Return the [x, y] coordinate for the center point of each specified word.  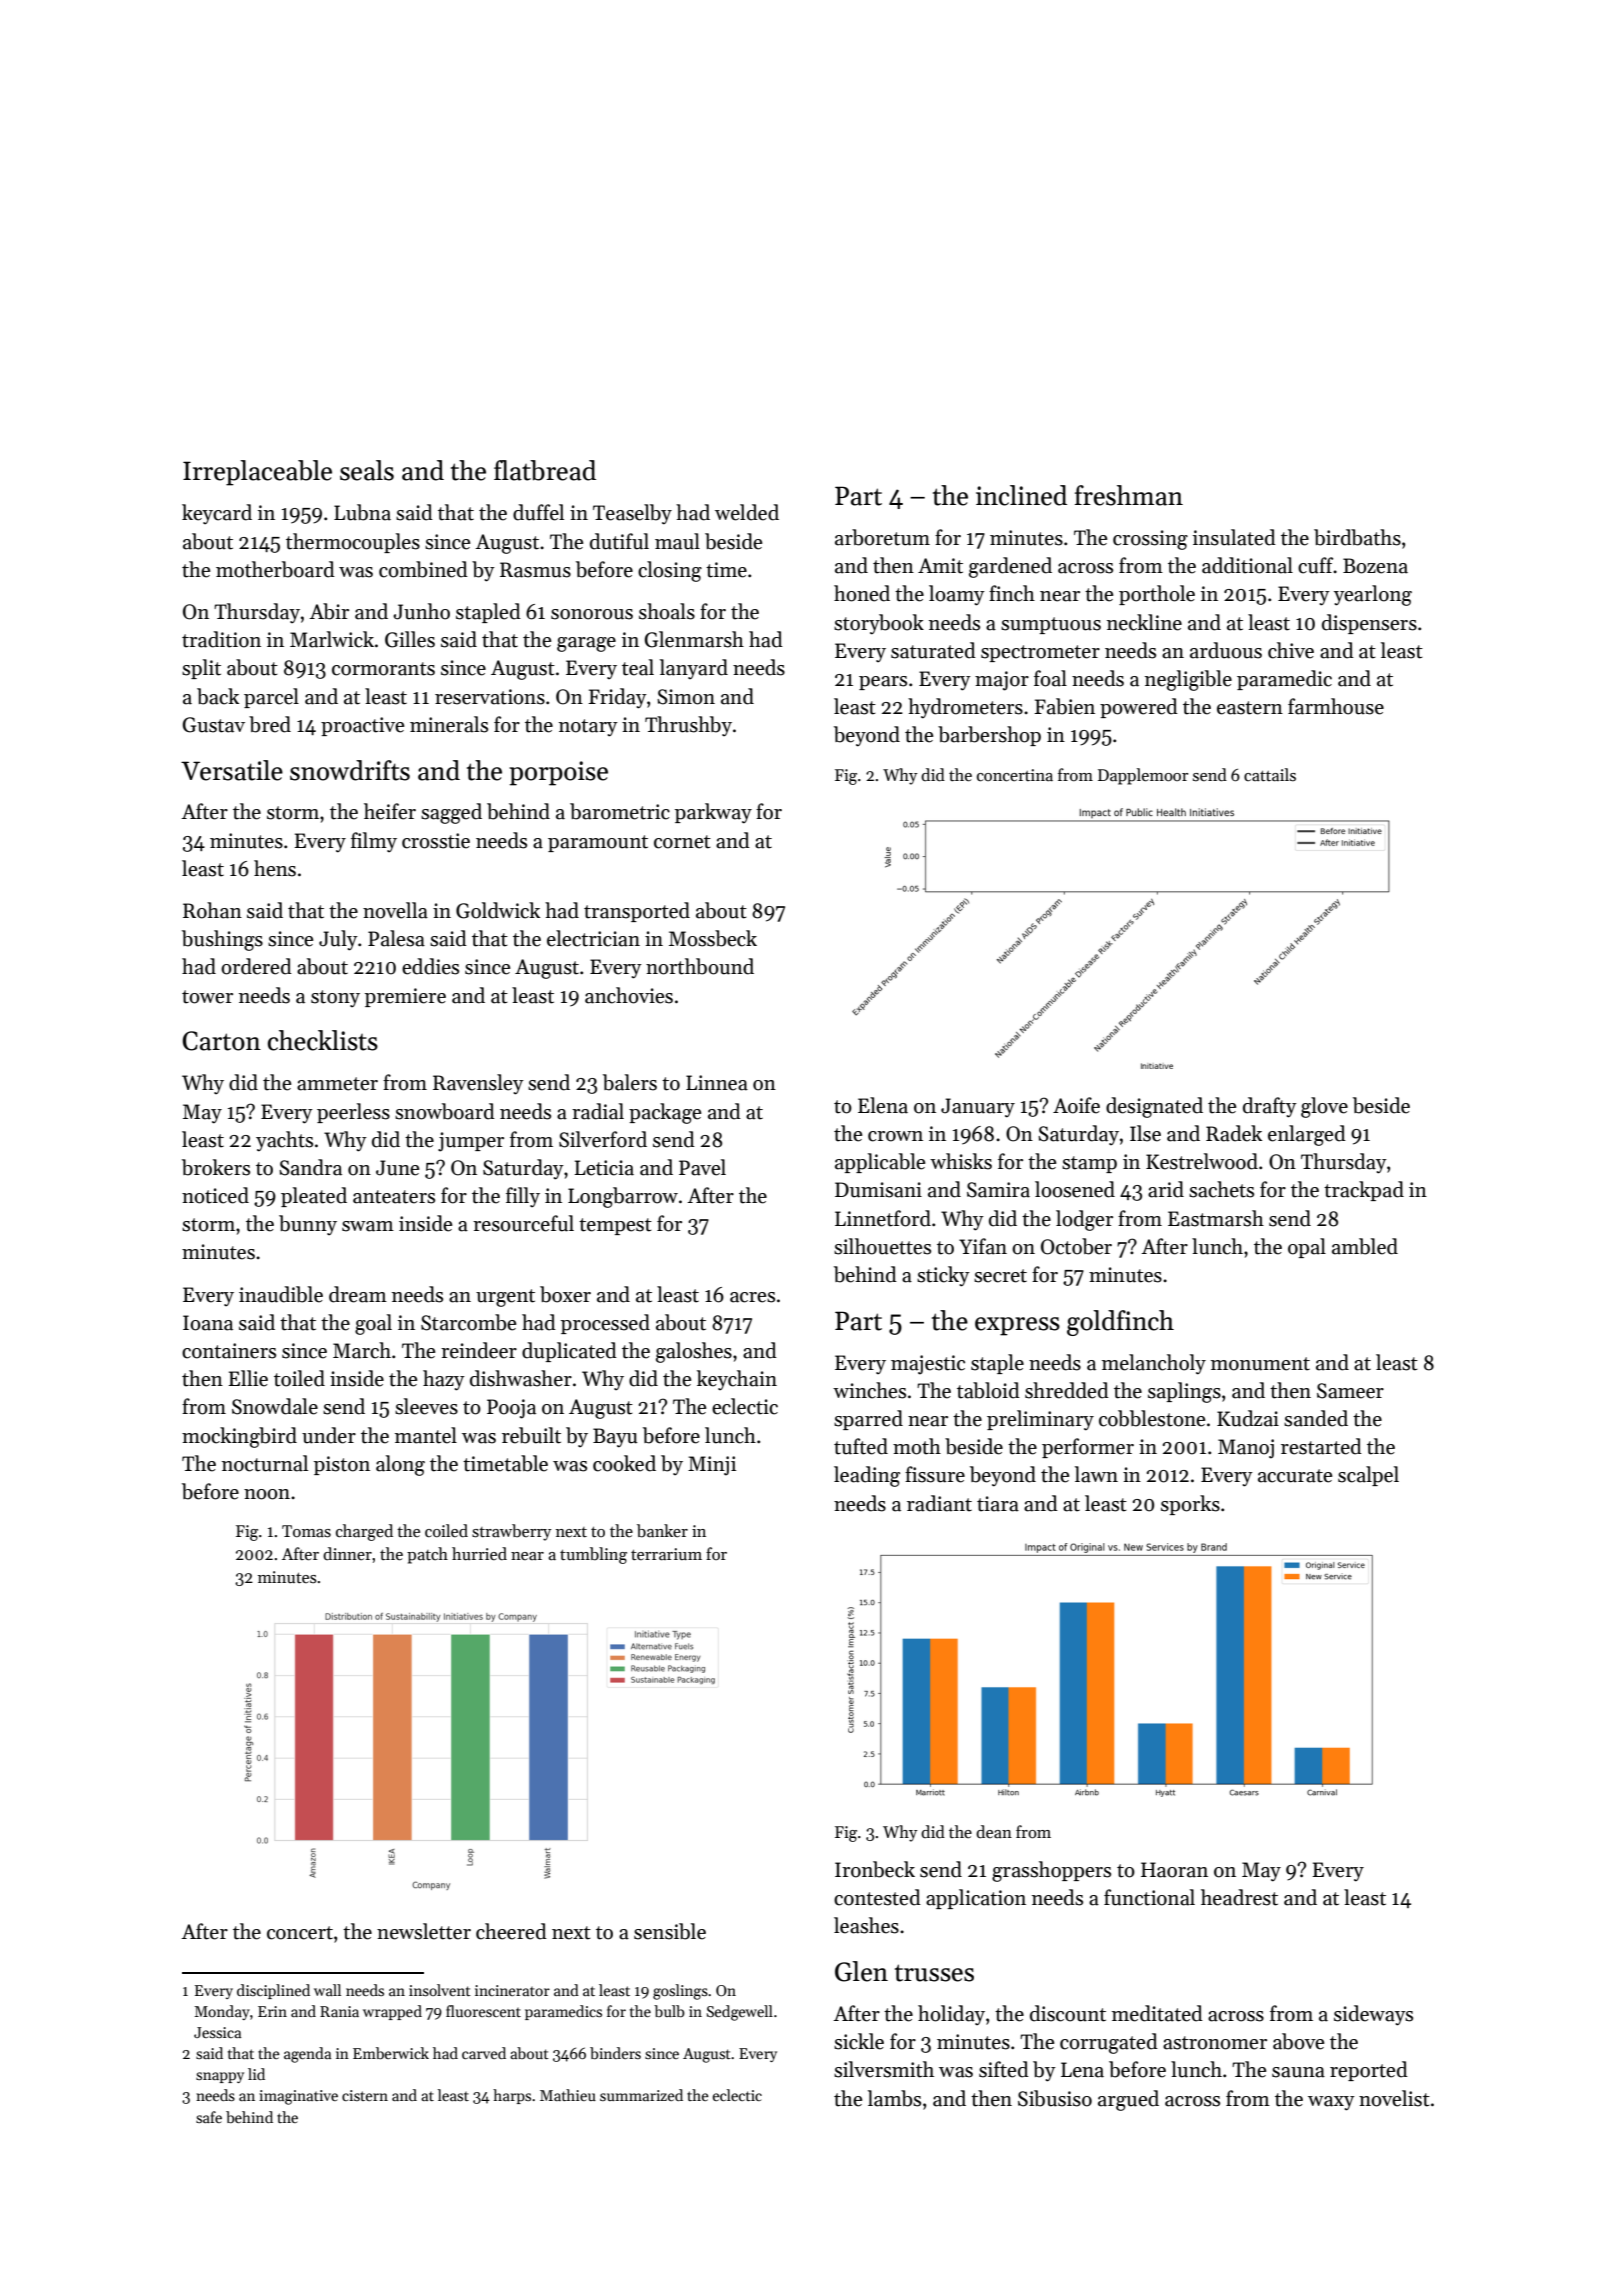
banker [662, 1531]
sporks [1190, 1505]
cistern [365, 2095]
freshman [1129, 495]
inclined [1021, 495]
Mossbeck [713, 938]
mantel [426, 1435]
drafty [1270, 1107]
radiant [939, 1503]
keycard [217, 514]
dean [994, 1831]
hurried [479, 1554]
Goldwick [498, 910]
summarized [641, 2095]
